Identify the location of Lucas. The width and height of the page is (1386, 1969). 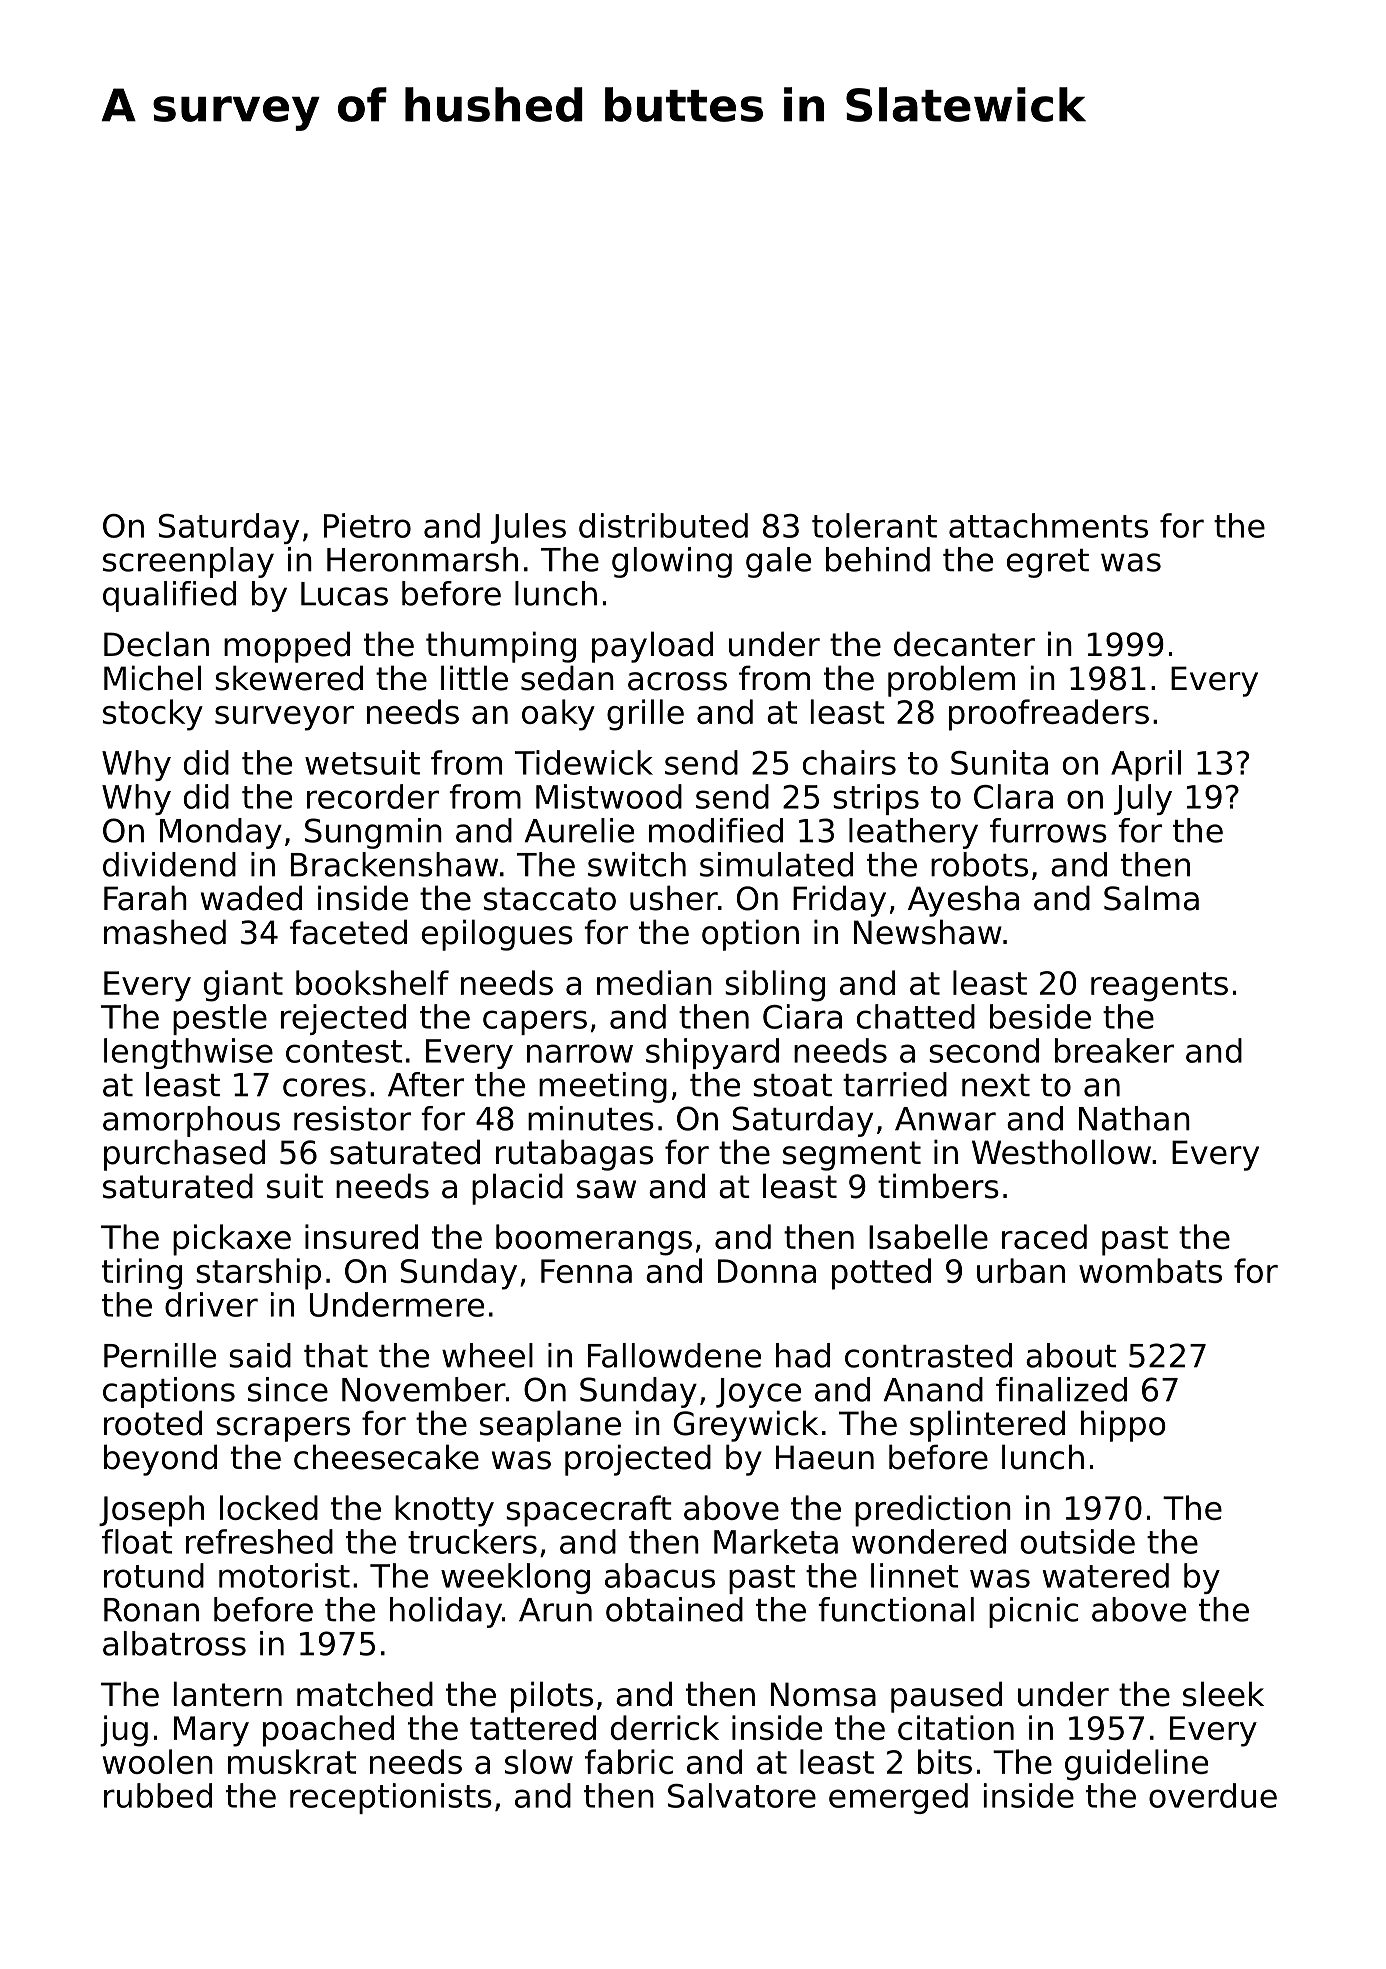
(344, 594).
